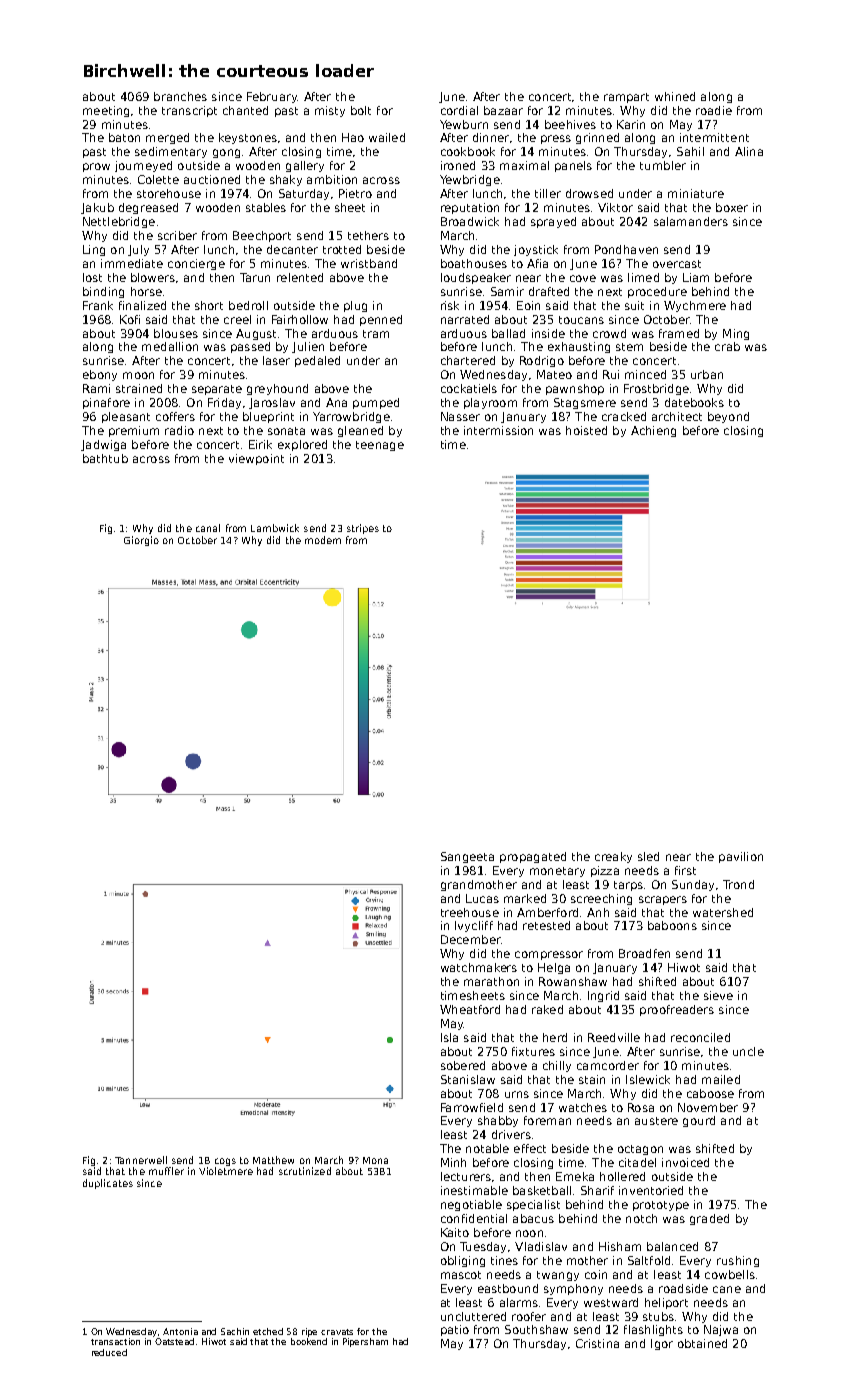 This screenshot has height=1400, width=849. I want to click on etched, so click(268, 1331).
